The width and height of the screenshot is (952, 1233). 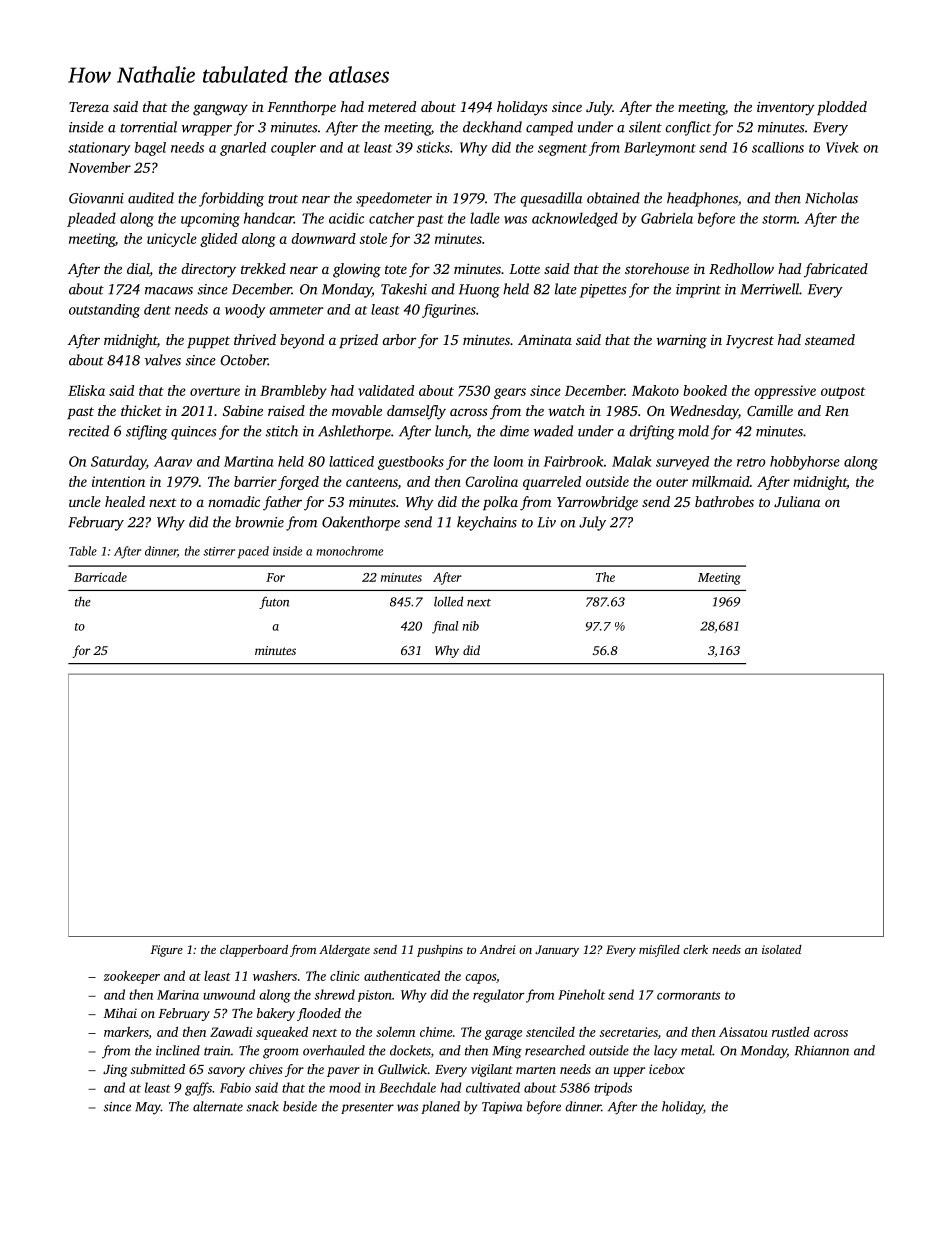 I want to click on Marina, so click(x=178, y=995).
